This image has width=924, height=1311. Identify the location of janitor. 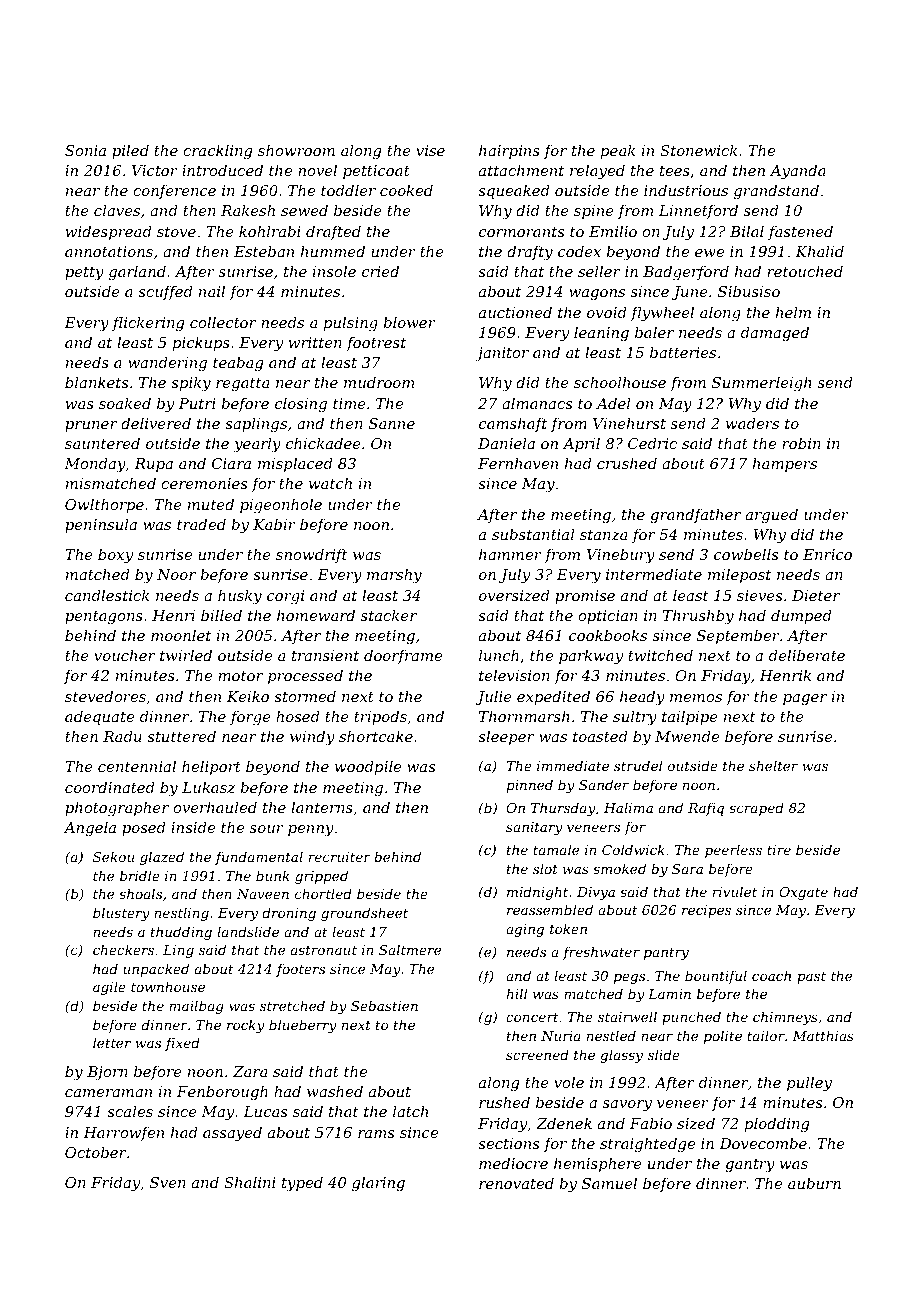
(502, 354).
